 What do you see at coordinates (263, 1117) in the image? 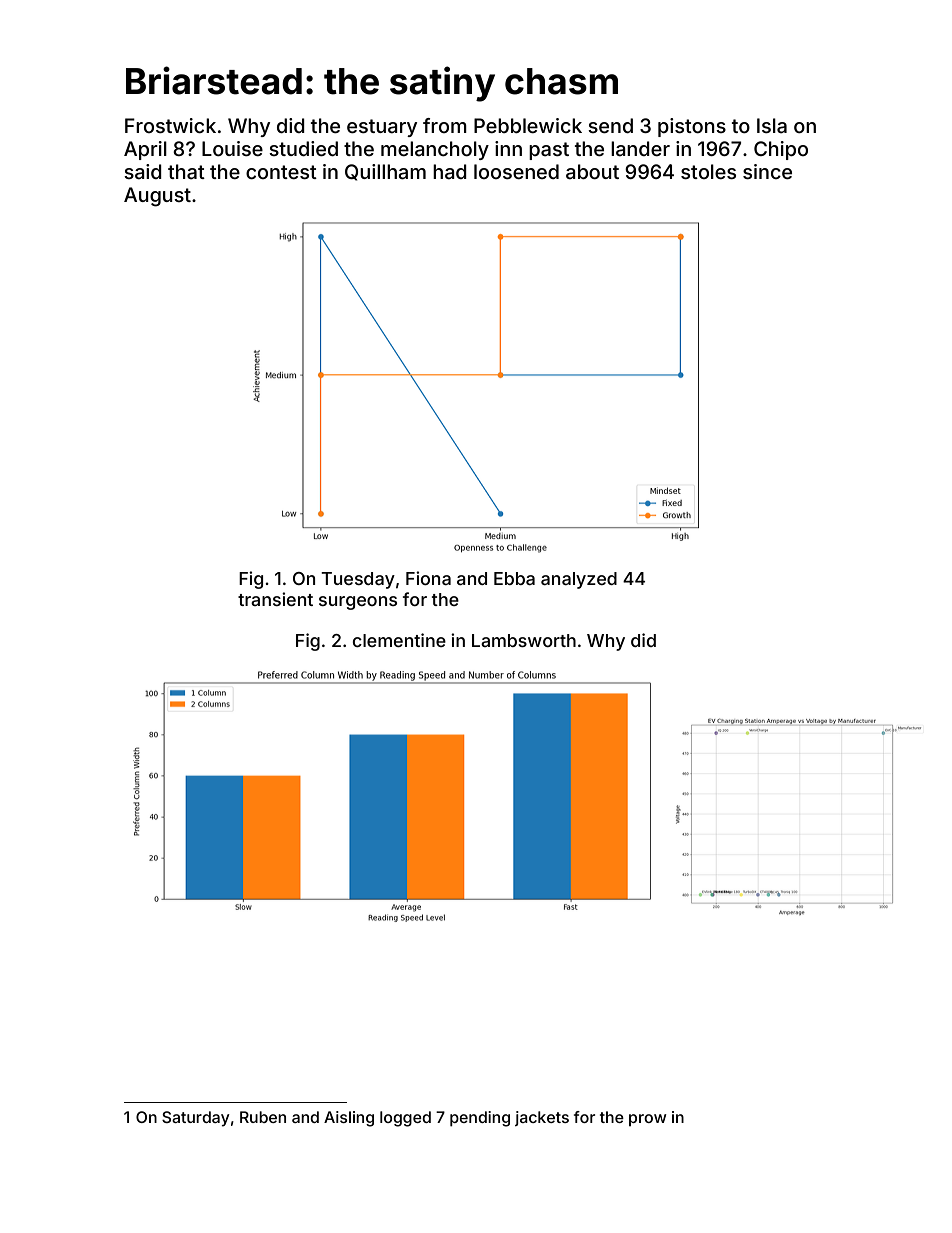
I see `Ruben` at bounding box center [263, 1117].
